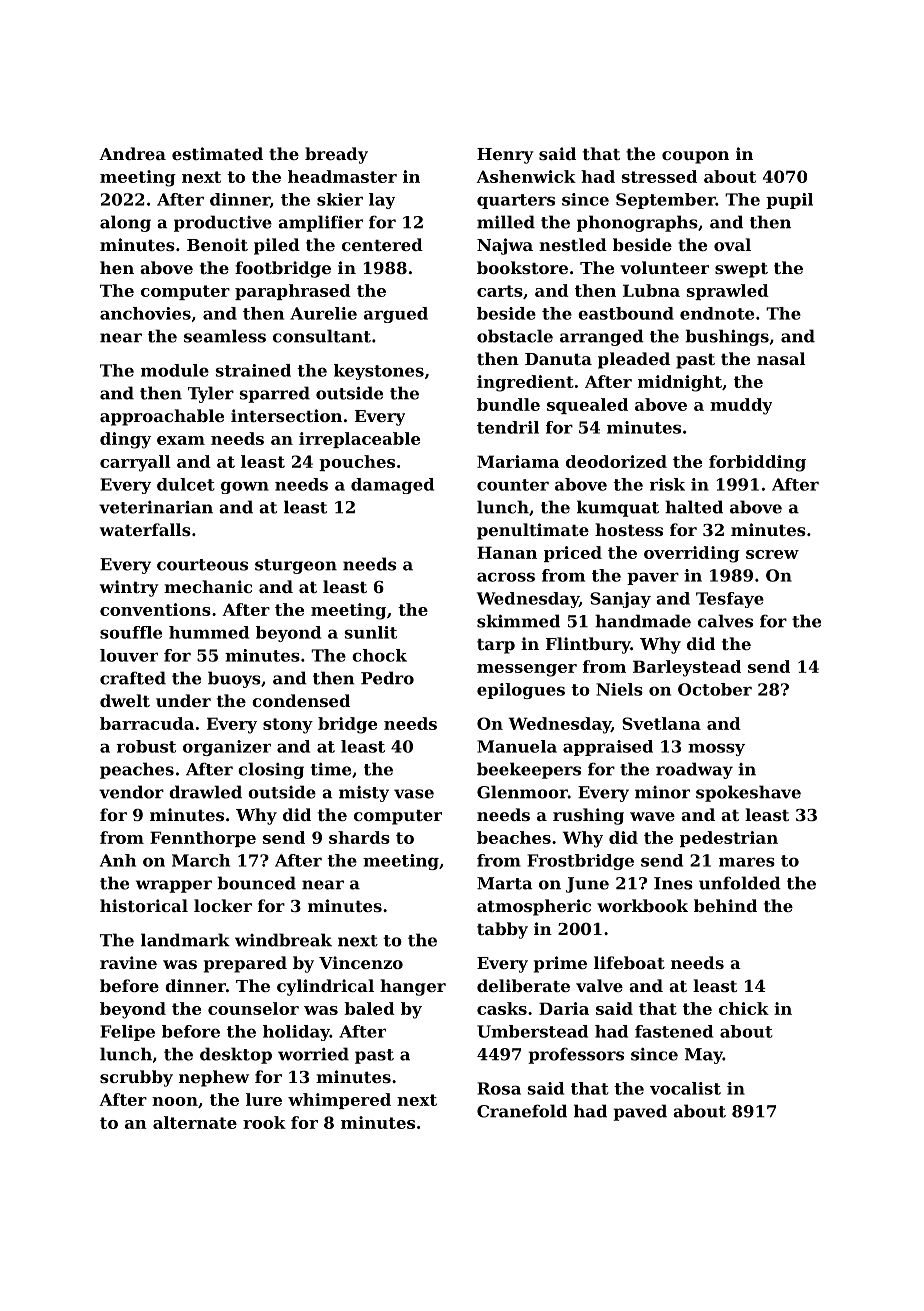 This screenshot has height=1311, width=924. What do you see at coordinates (695, 157) in the screenshot?
I see `coupon` at bounding box center [695, 157].
